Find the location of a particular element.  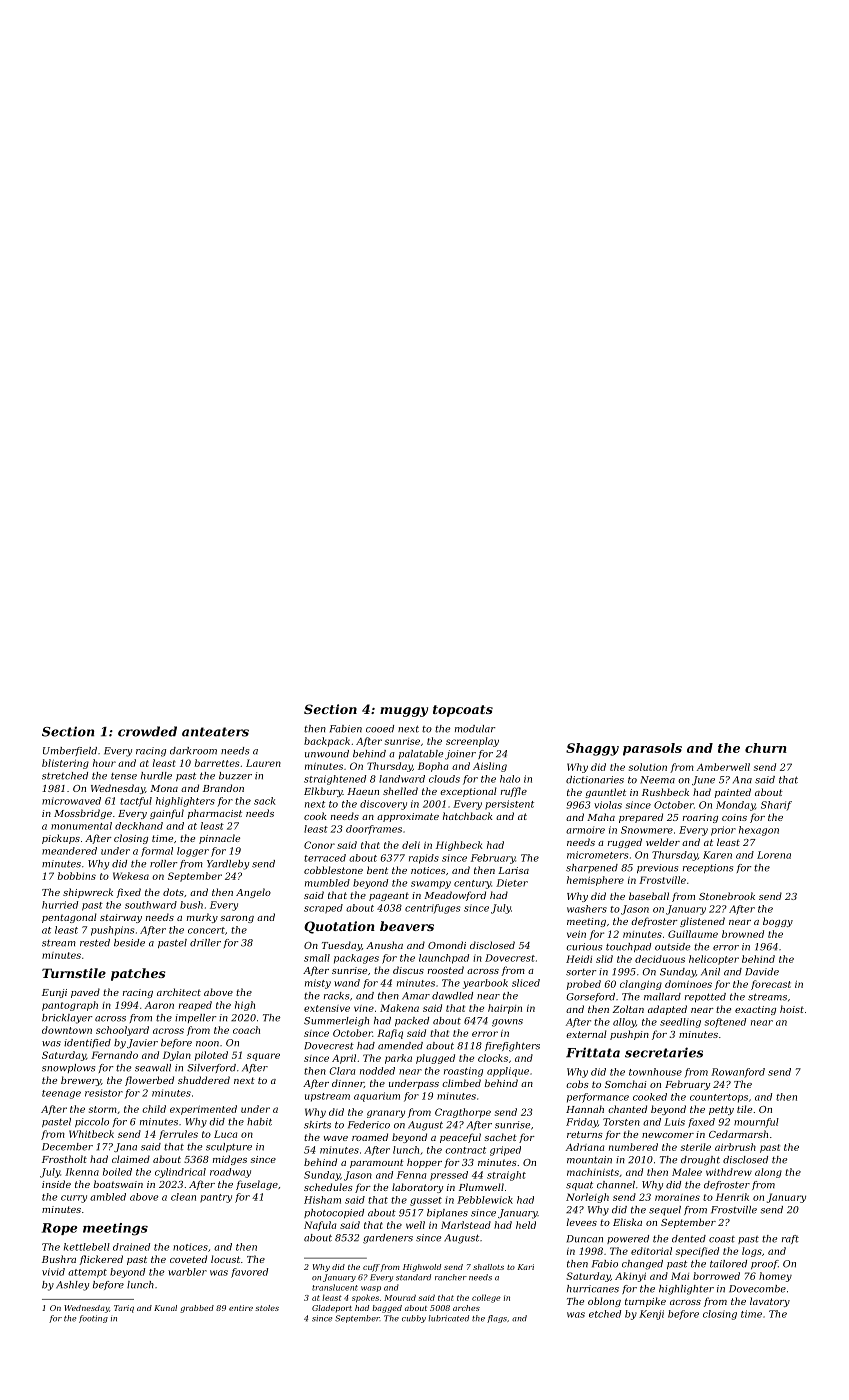

parasols is located at coordinates (652, 749).
